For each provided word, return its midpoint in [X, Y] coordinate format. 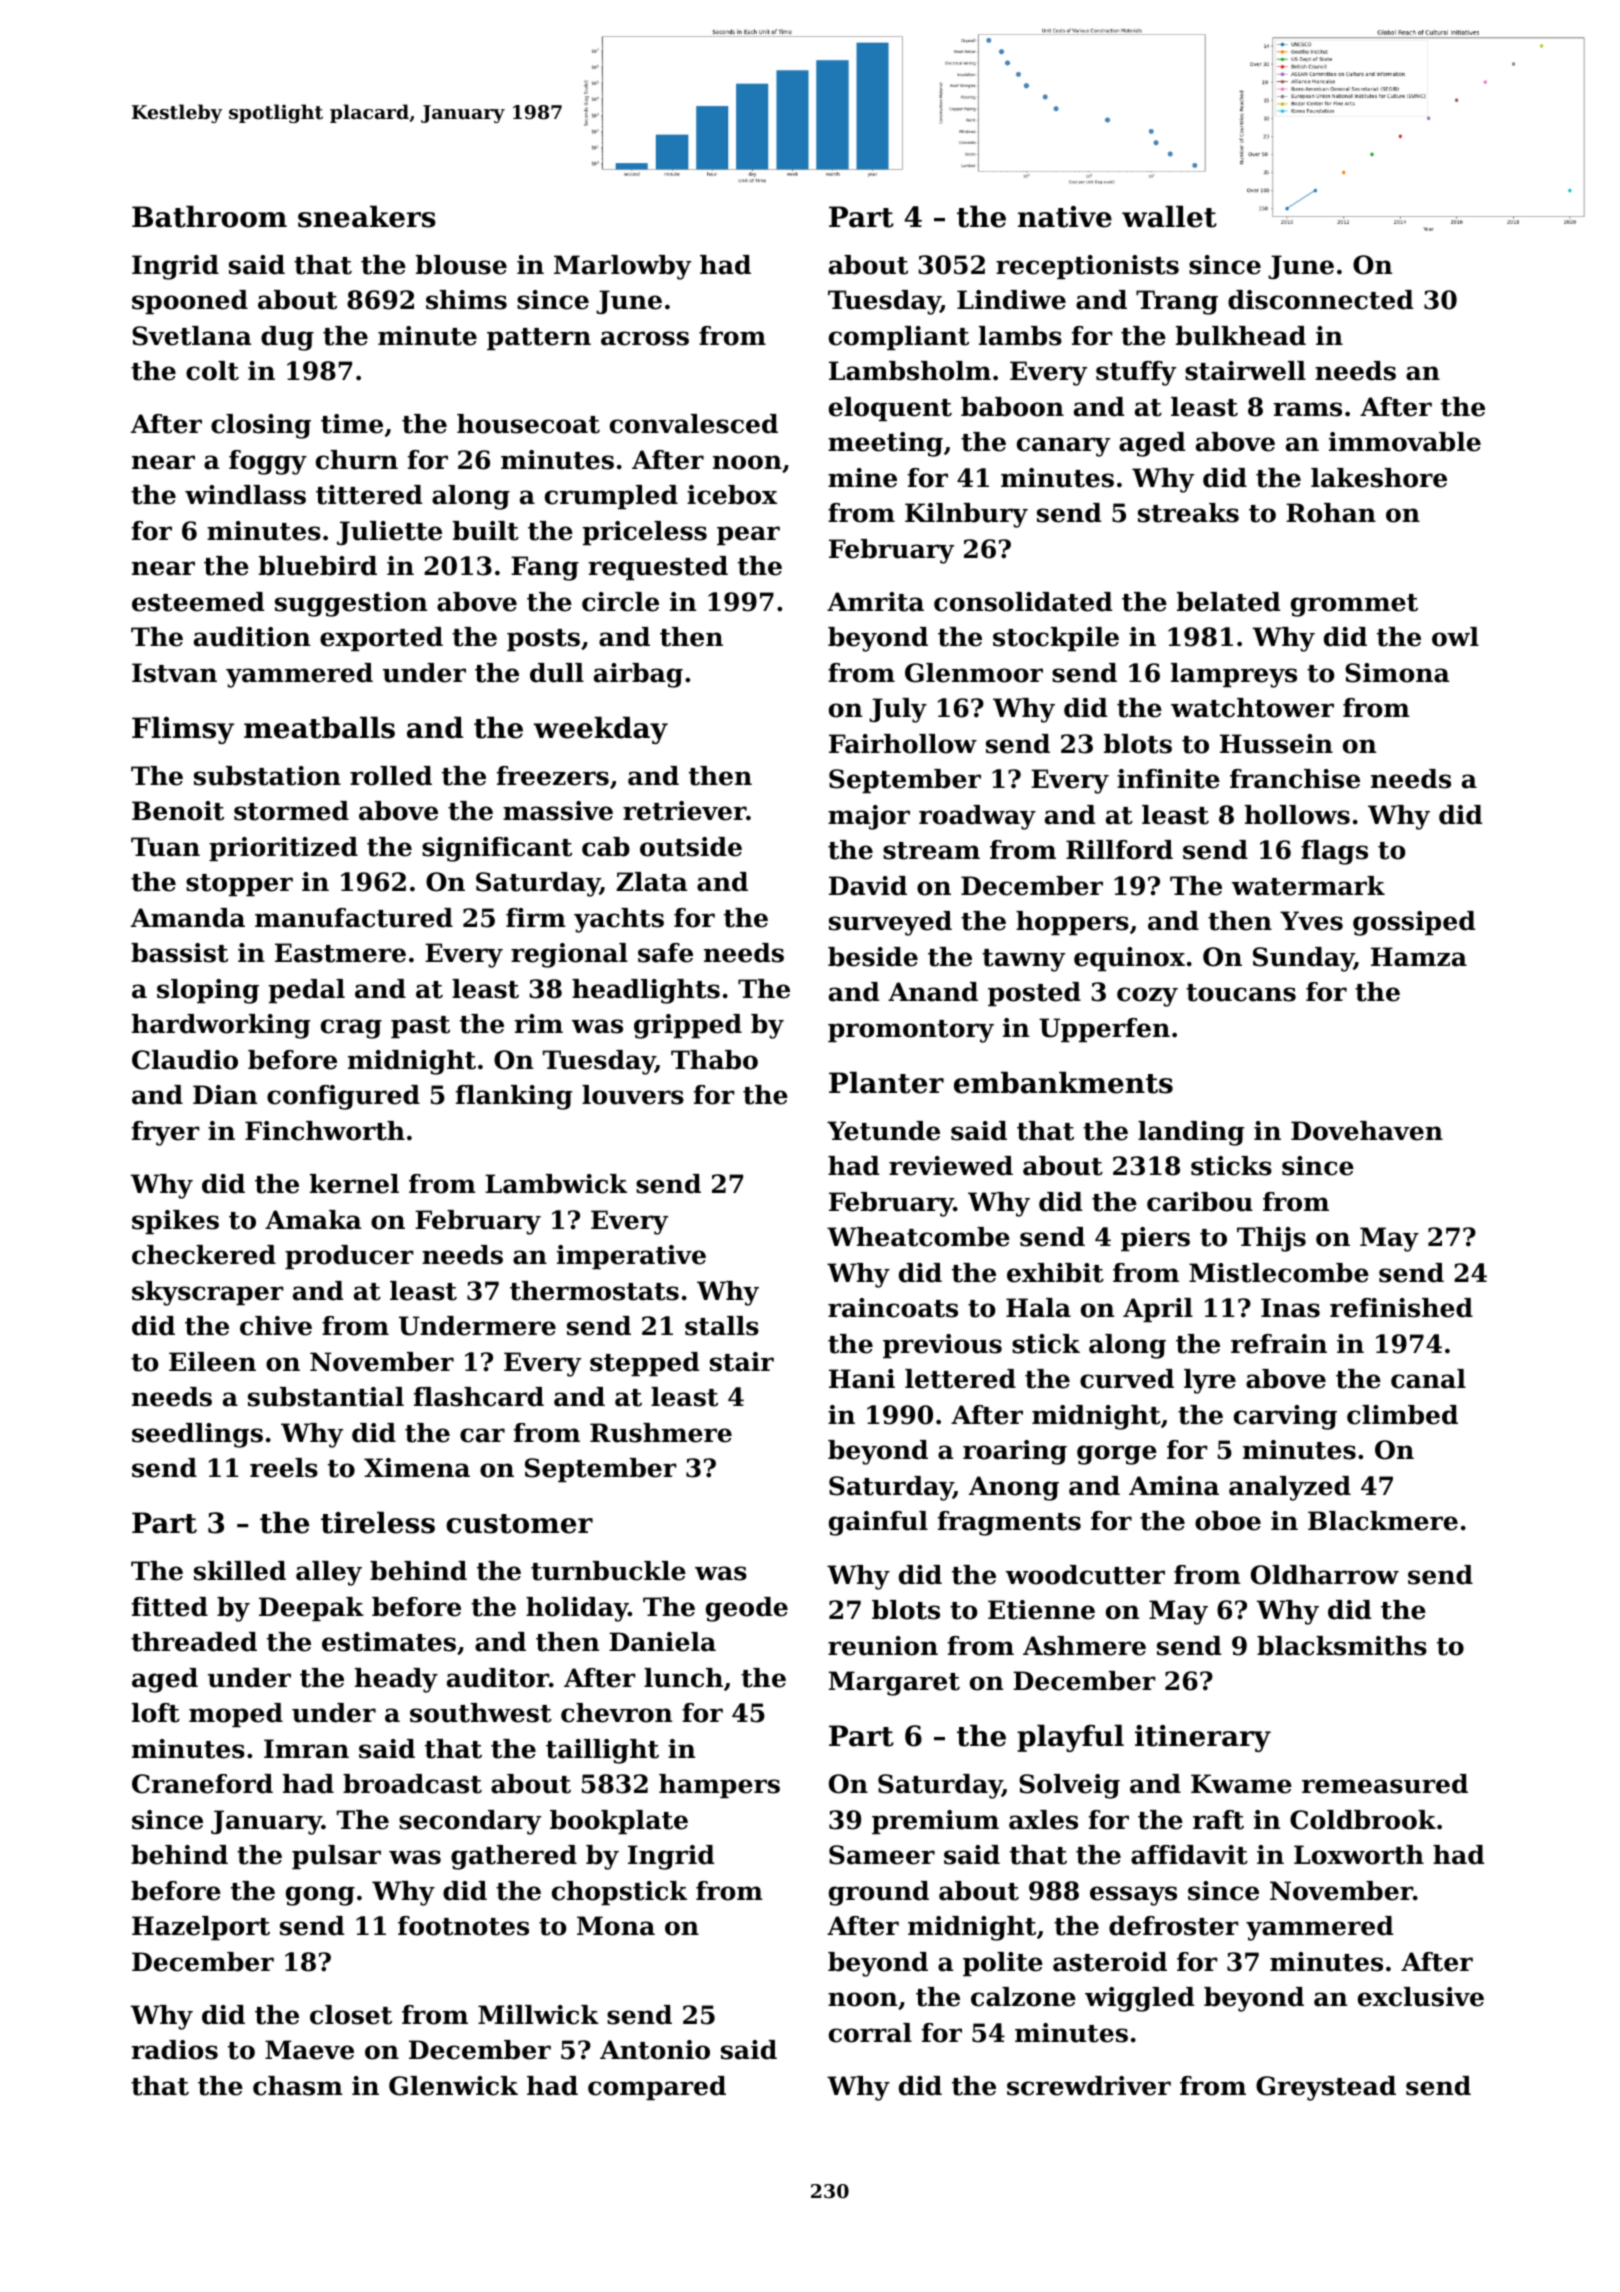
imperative [631, 1257]
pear [748, 535]
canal [1428, 1379]
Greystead [1326, 2088]
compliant [899, 338]
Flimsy [183, 730]
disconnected [1321, 300]
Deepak [311, 1609]
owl [1455, 637]
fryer [166, 1133]
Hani [862, 1379]
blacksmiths [1342, 1646]
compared [657, 2088]
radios [174, 2050]
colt [212, 371]
